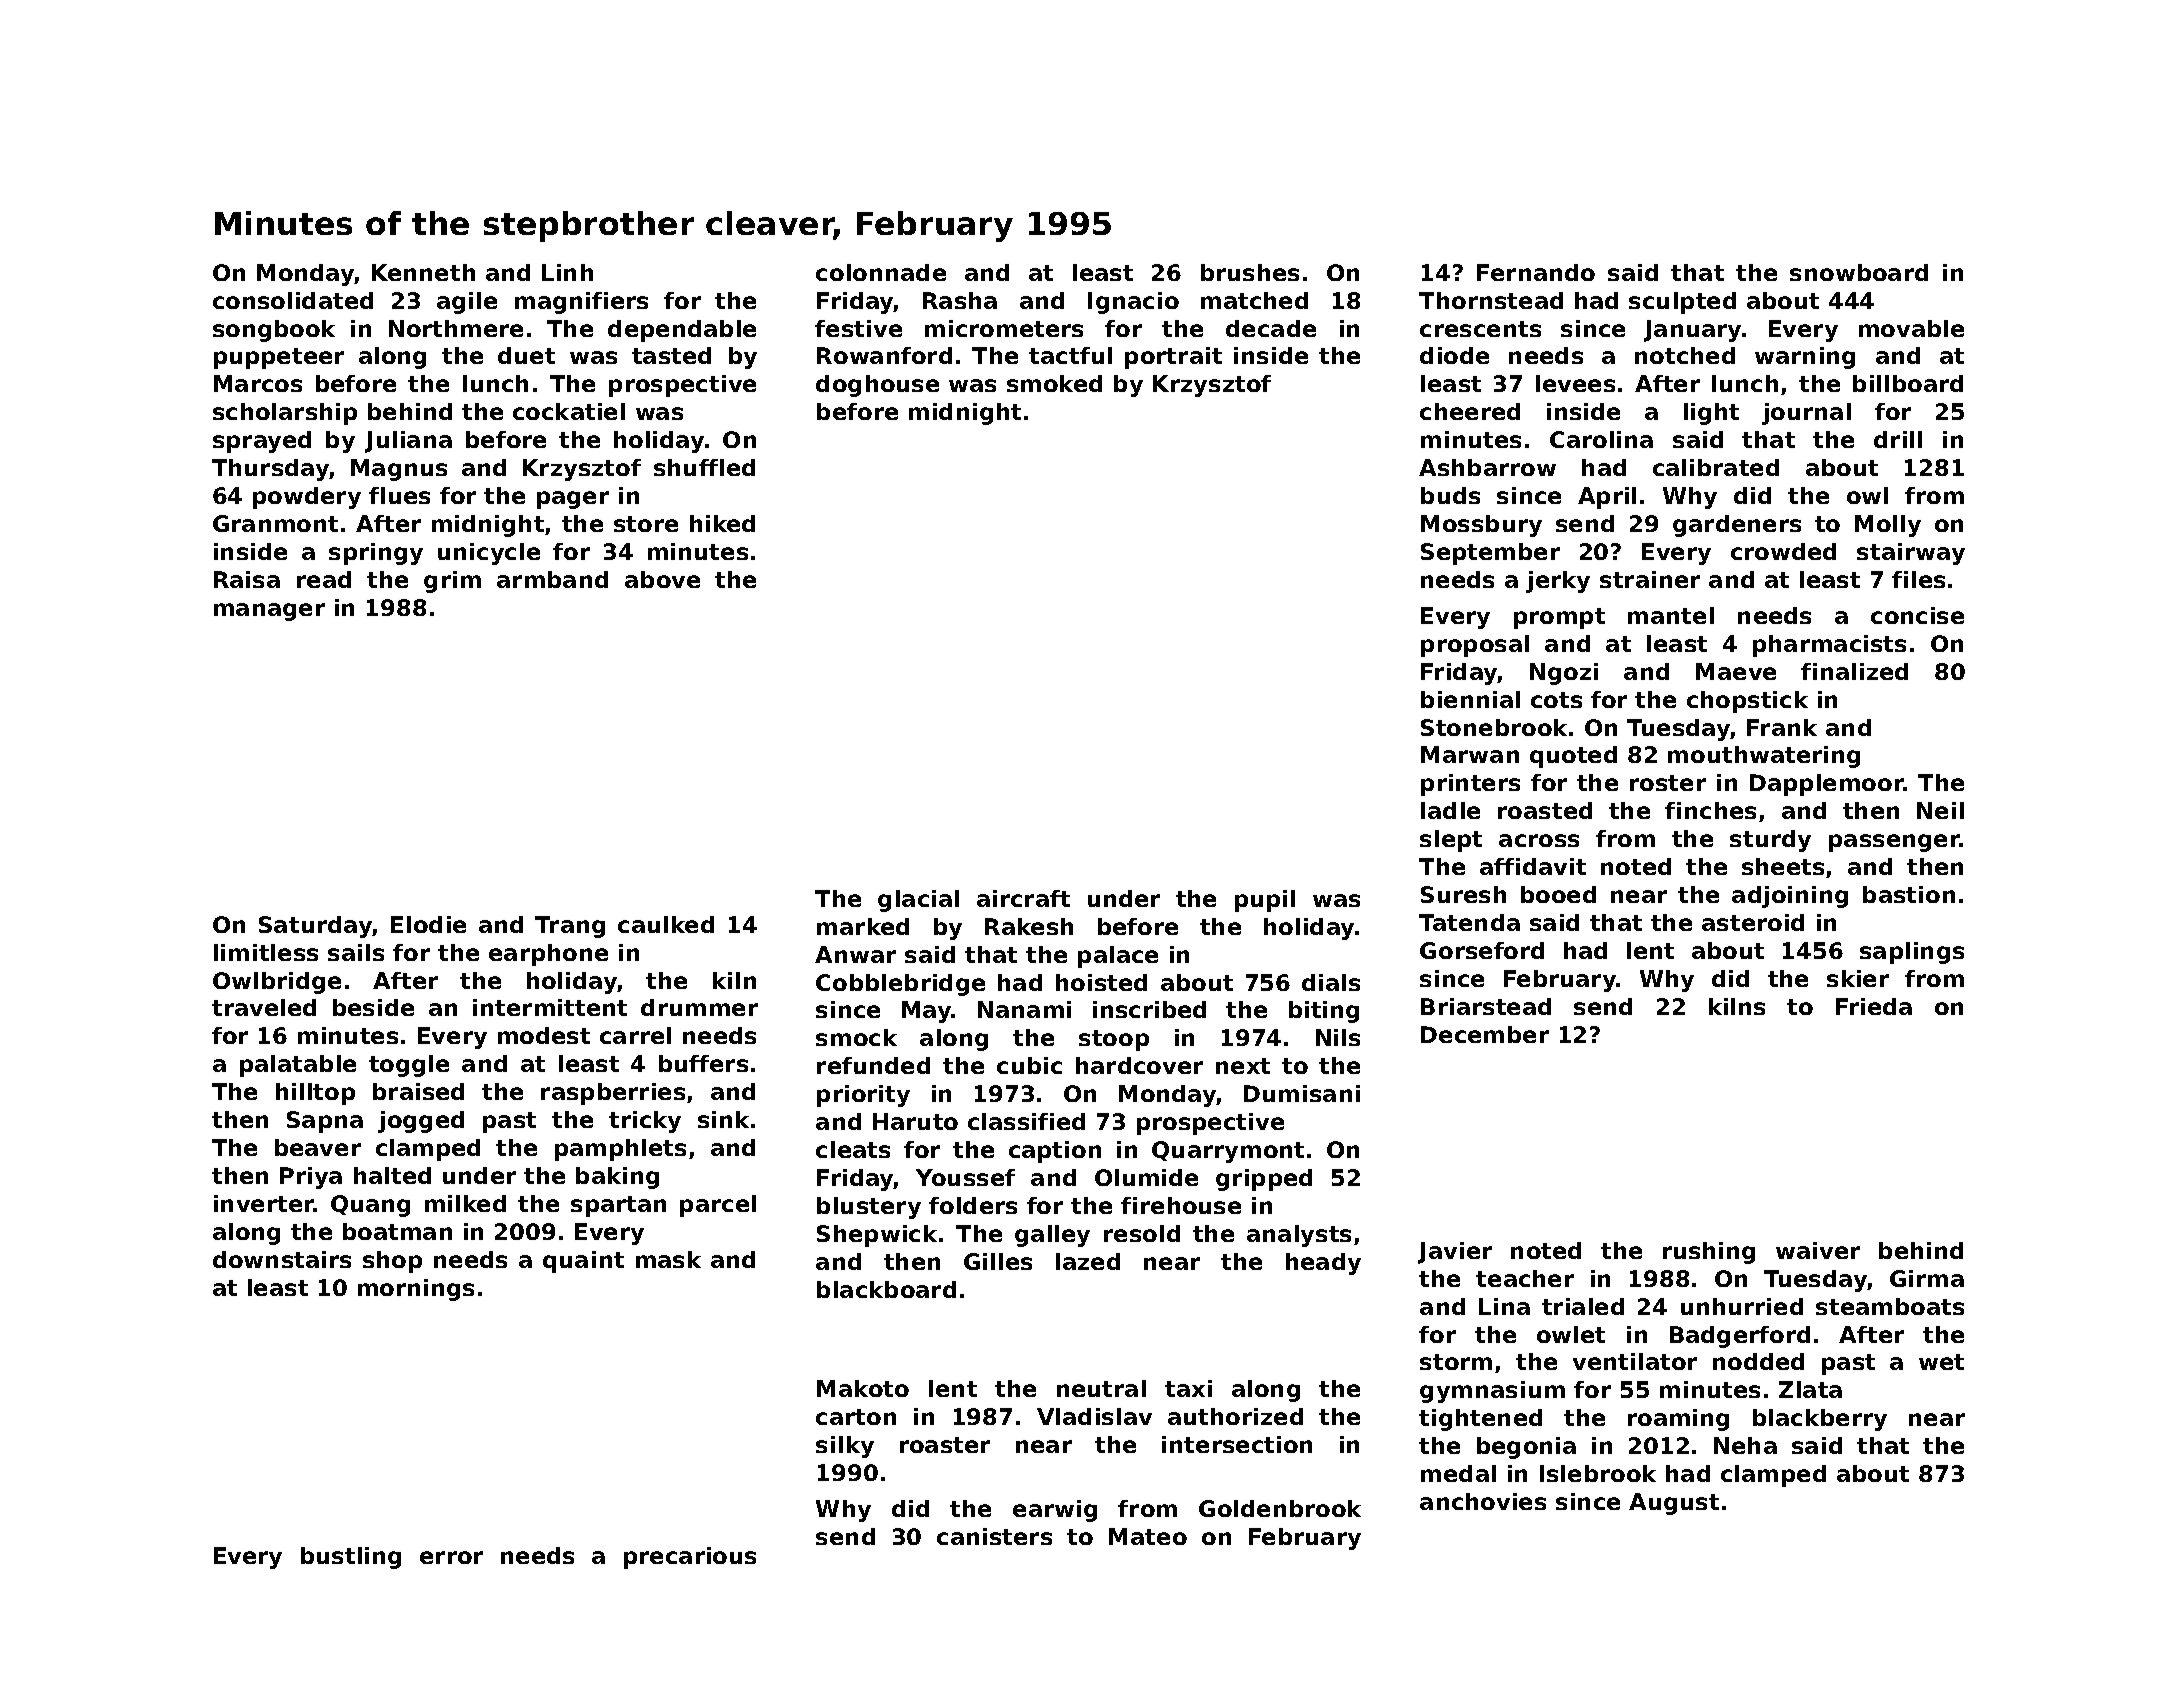 The image size is (2178, 1683). What do you see at coordinates (351, 1558) in the screenshot?
I see `bustling` at bounding box center [351, 1558].
